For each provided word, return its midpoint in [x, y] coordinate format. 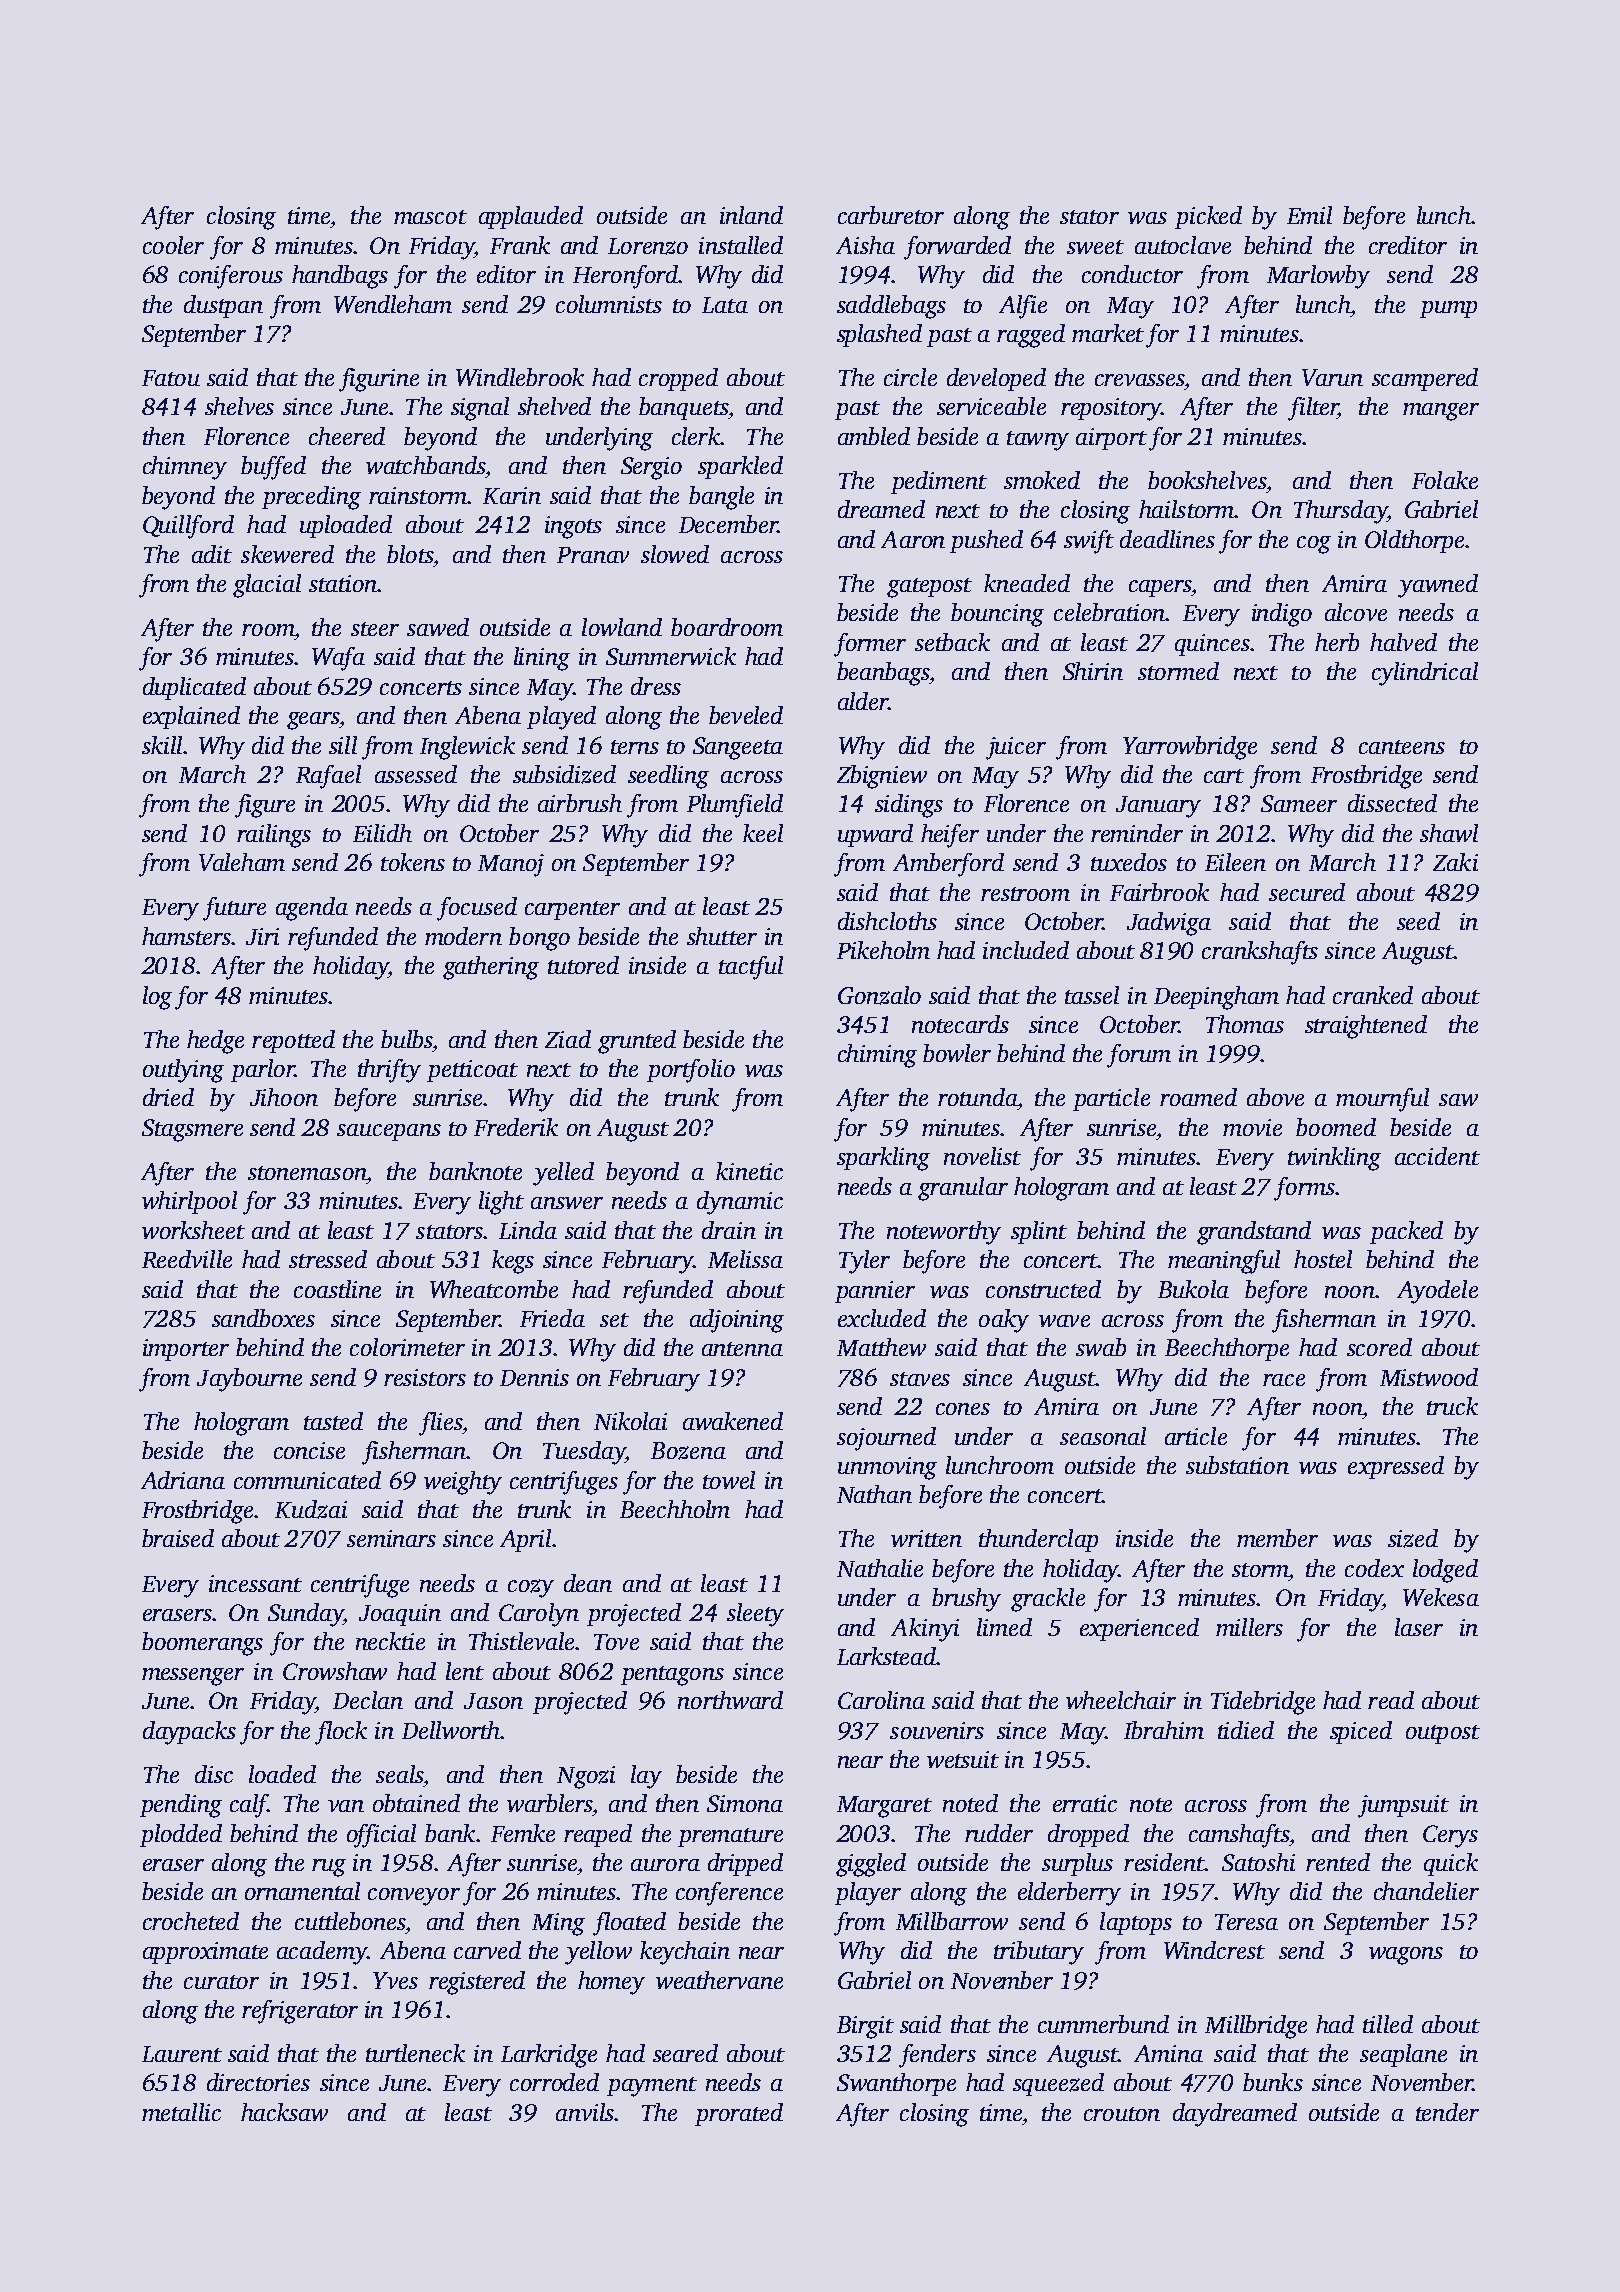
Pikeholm [883, 950]
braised [178, 1538]
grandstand [1254, 1233]
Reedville [187, 1259]
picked [1208, 217]
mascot [430, 217]
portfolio [691, 1071]
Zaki [1455, 862]
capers [1160, 588]
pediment [939, 482]
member [1277, 1538]
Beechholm [675, 1509]
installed [741, 245]
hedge [215, 1042]
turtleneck [415, 2053]
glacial [267, 586]
